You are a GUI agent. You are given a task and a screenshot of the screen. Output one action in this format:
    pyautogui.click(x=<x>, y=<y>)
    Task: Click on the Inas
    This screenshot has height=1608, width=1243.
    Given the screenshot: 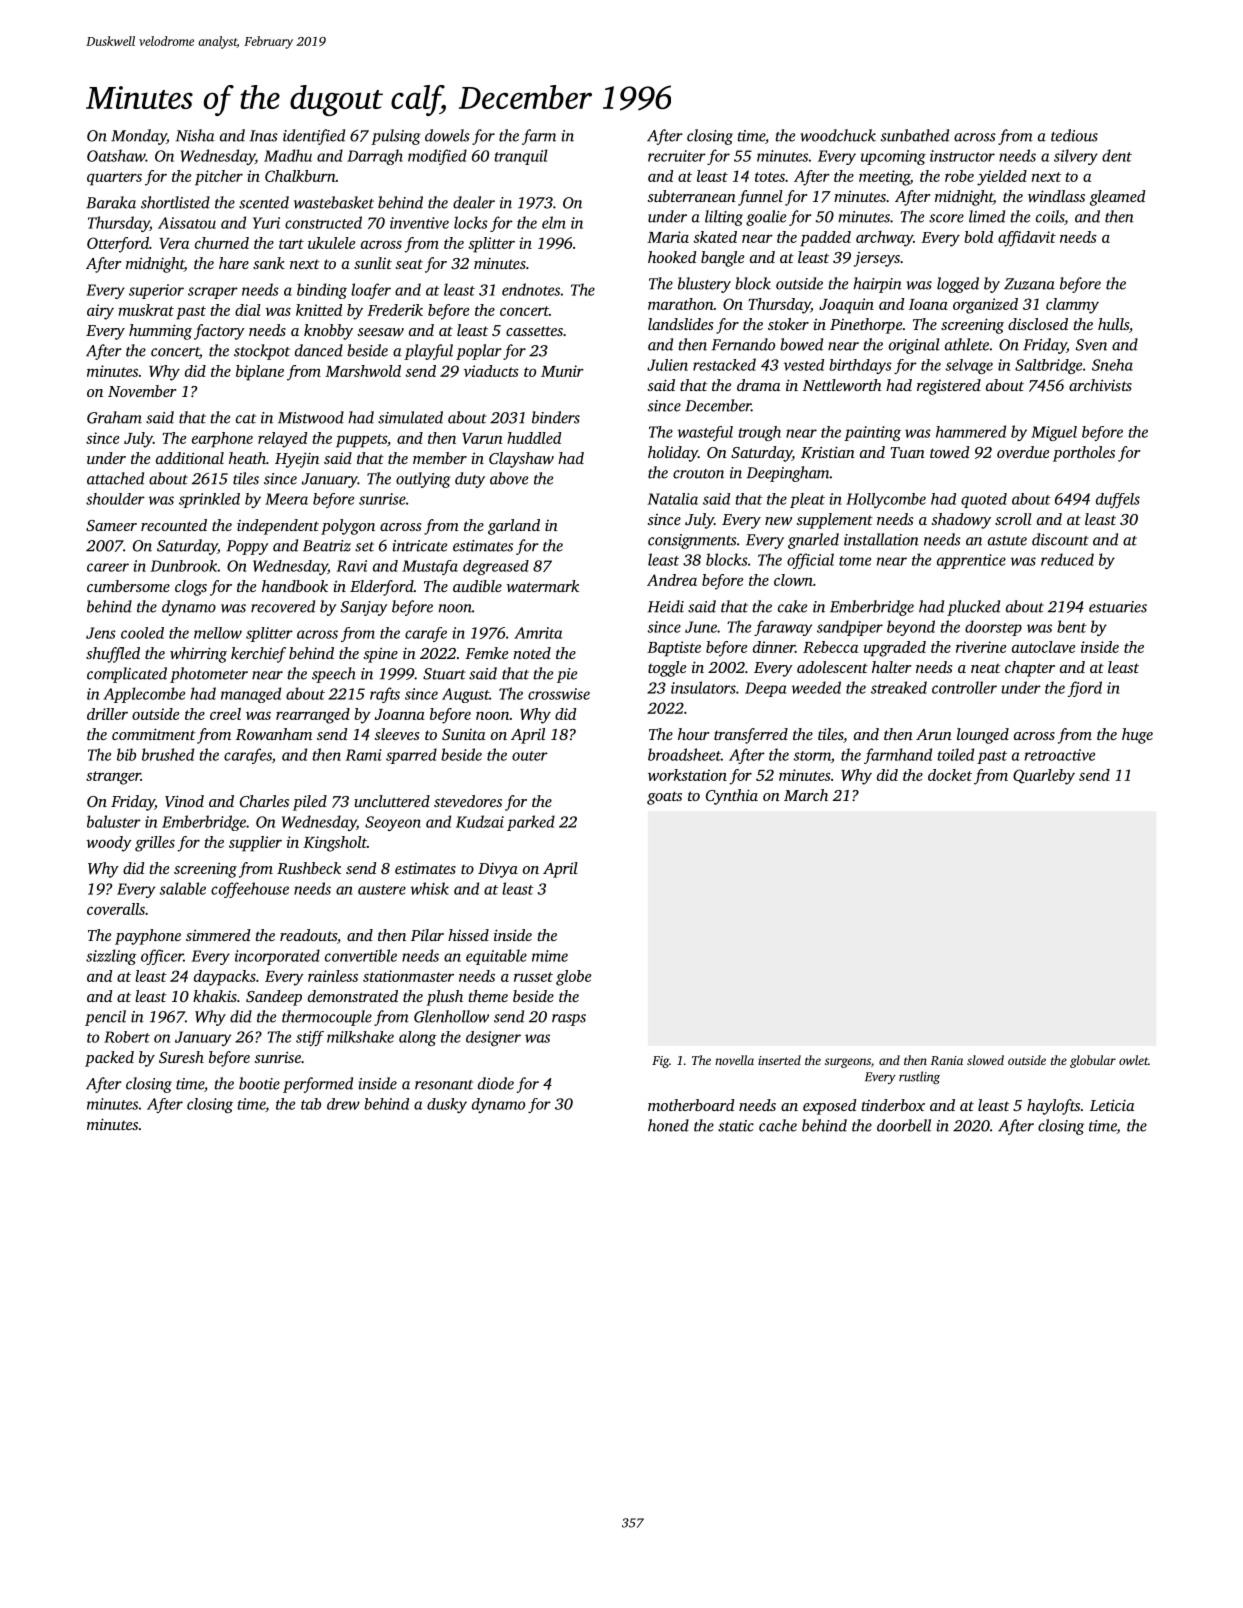 What is the action you would take?
    pyautogui.click(x=264, y=136)
